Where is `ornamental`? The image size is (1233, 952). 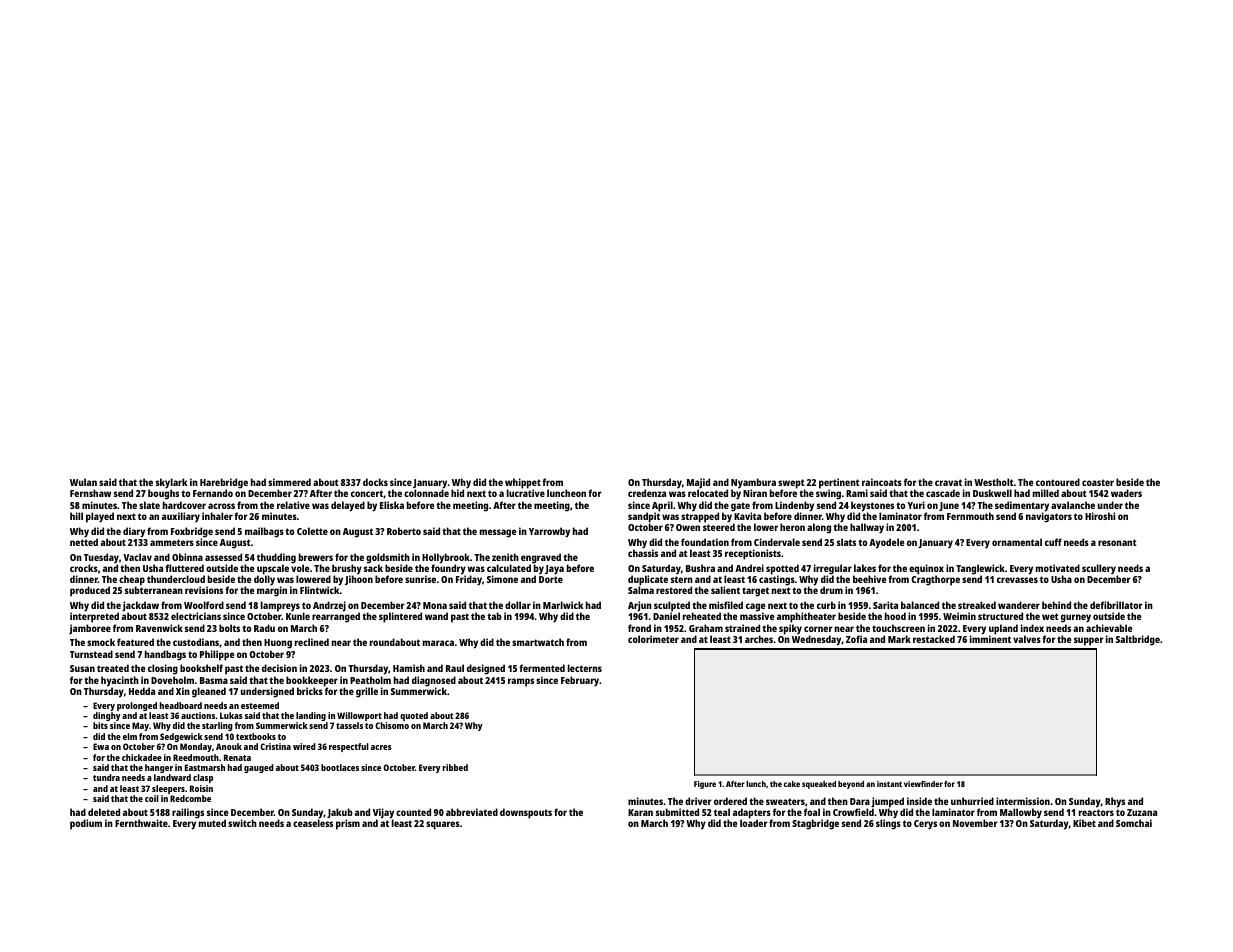 ornamental is located at coordinates (1017, 542).
